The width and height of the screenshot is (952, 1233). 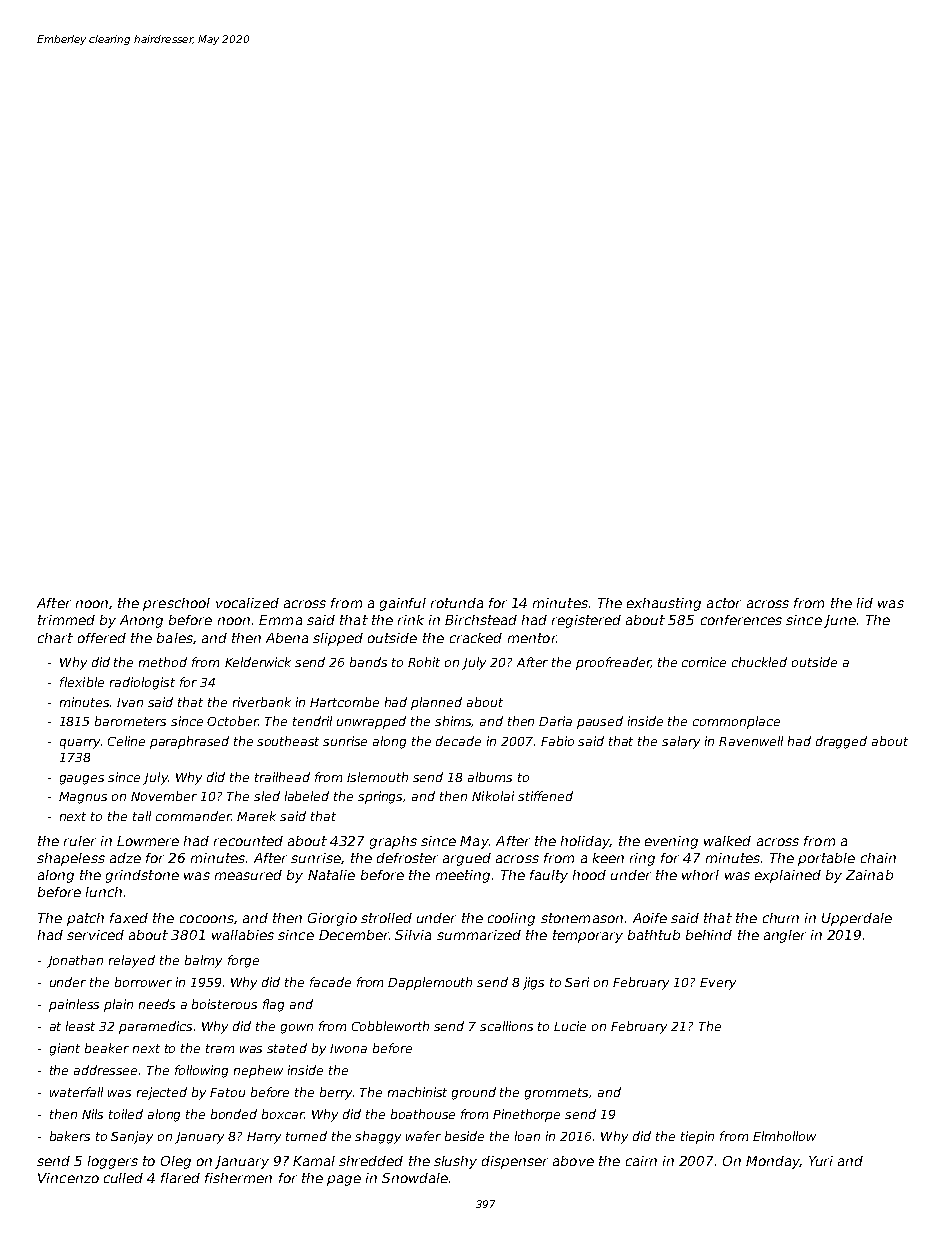 I want to click on Sanjay, so click(x=132, y=1137).
